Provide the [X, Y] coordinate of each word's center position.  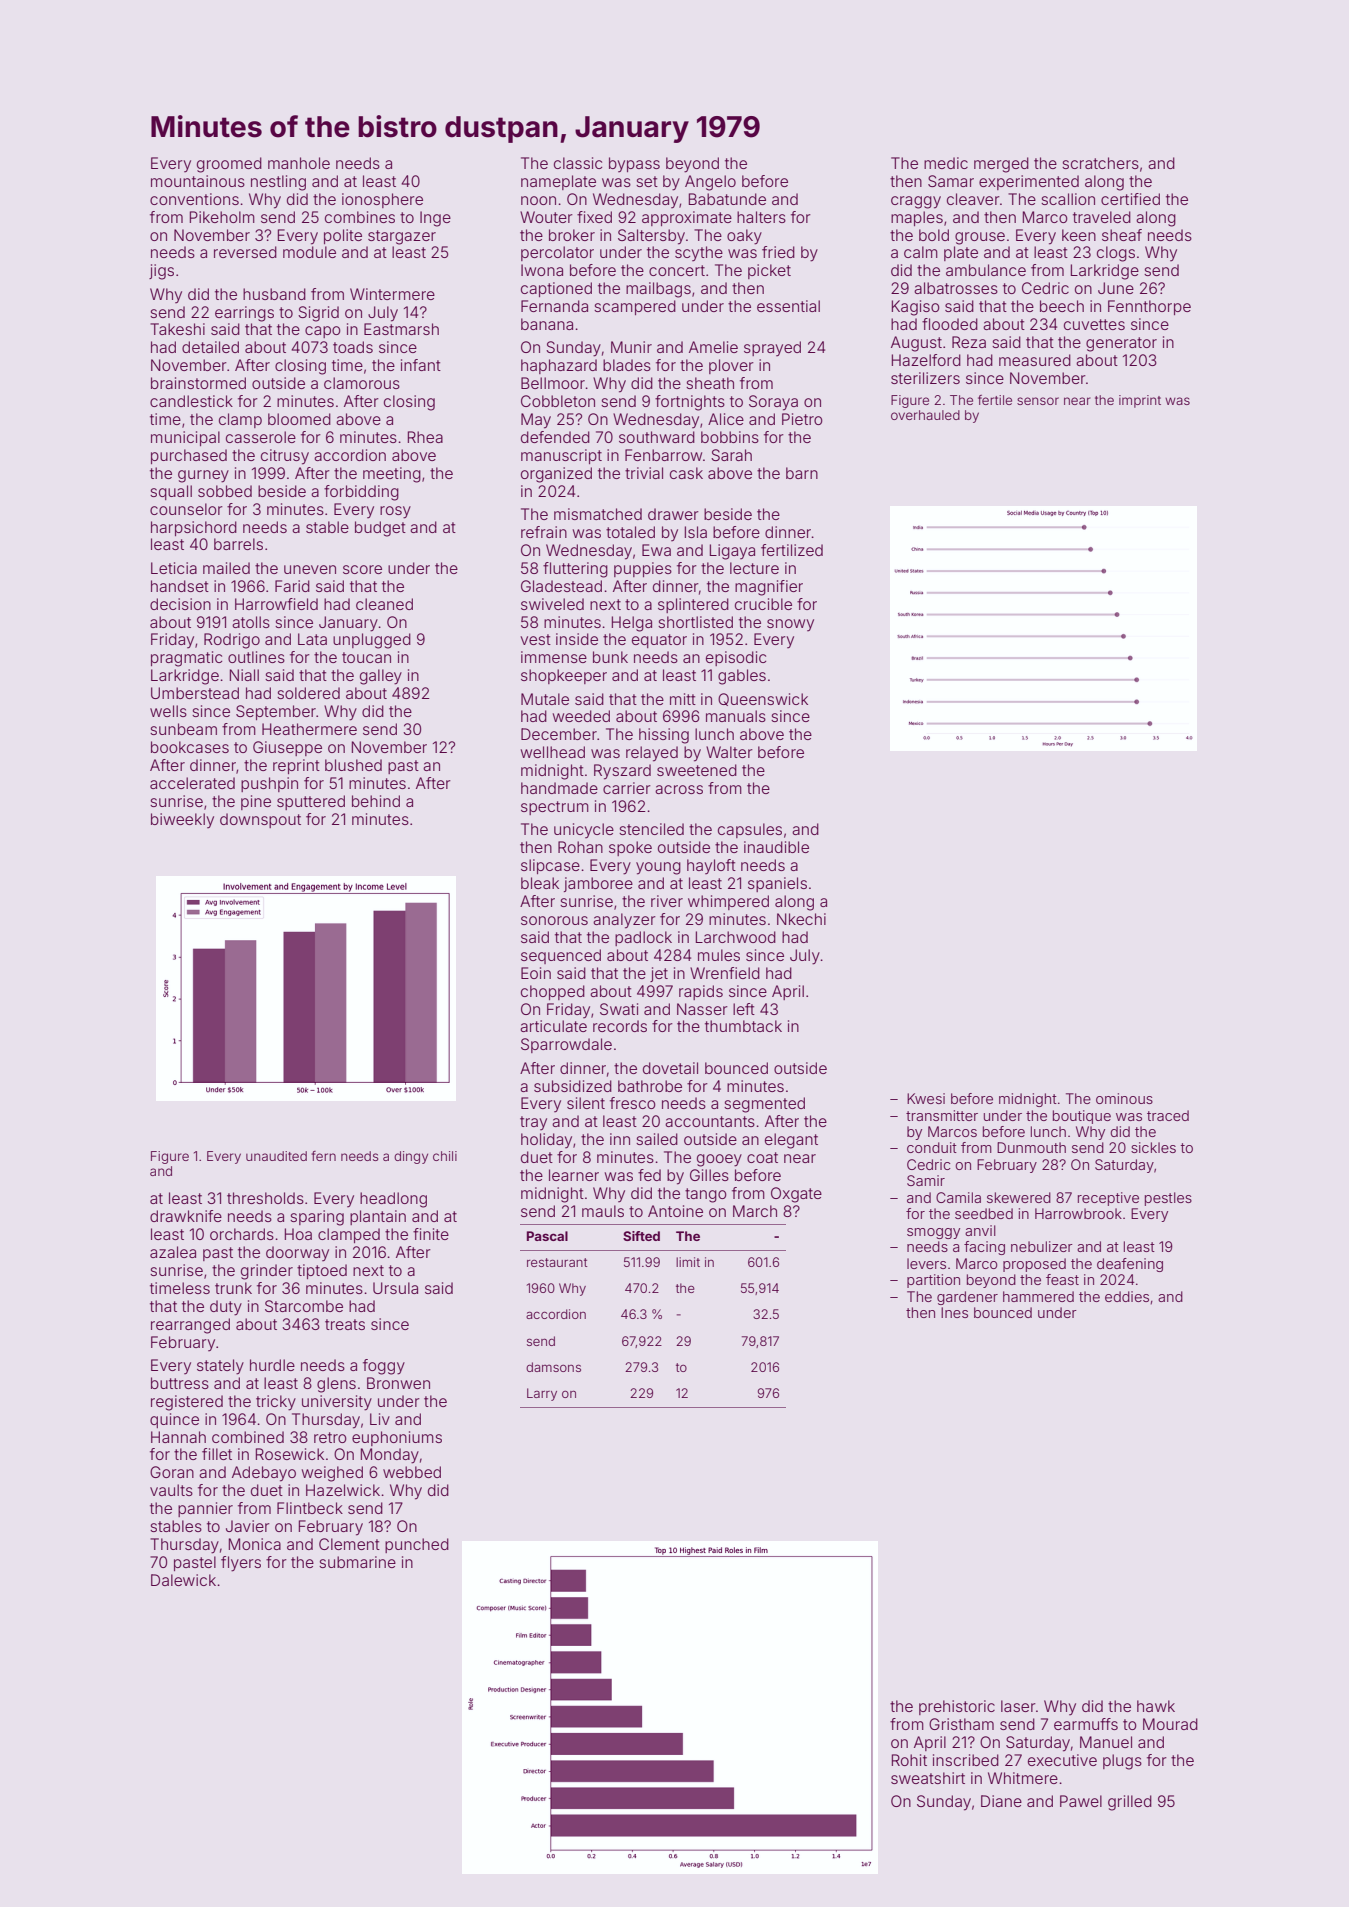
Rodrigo [232, 641]
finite [431, 1234]
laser [1018, 1706]
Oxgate [796, 1195]
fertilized [792, 550]
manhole [299, 163]
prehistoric [957, 1707]
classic [578, 163]
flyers [241, 1564]
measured [1035, 360]
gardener [967, 1298]
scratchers [1100, 163]
